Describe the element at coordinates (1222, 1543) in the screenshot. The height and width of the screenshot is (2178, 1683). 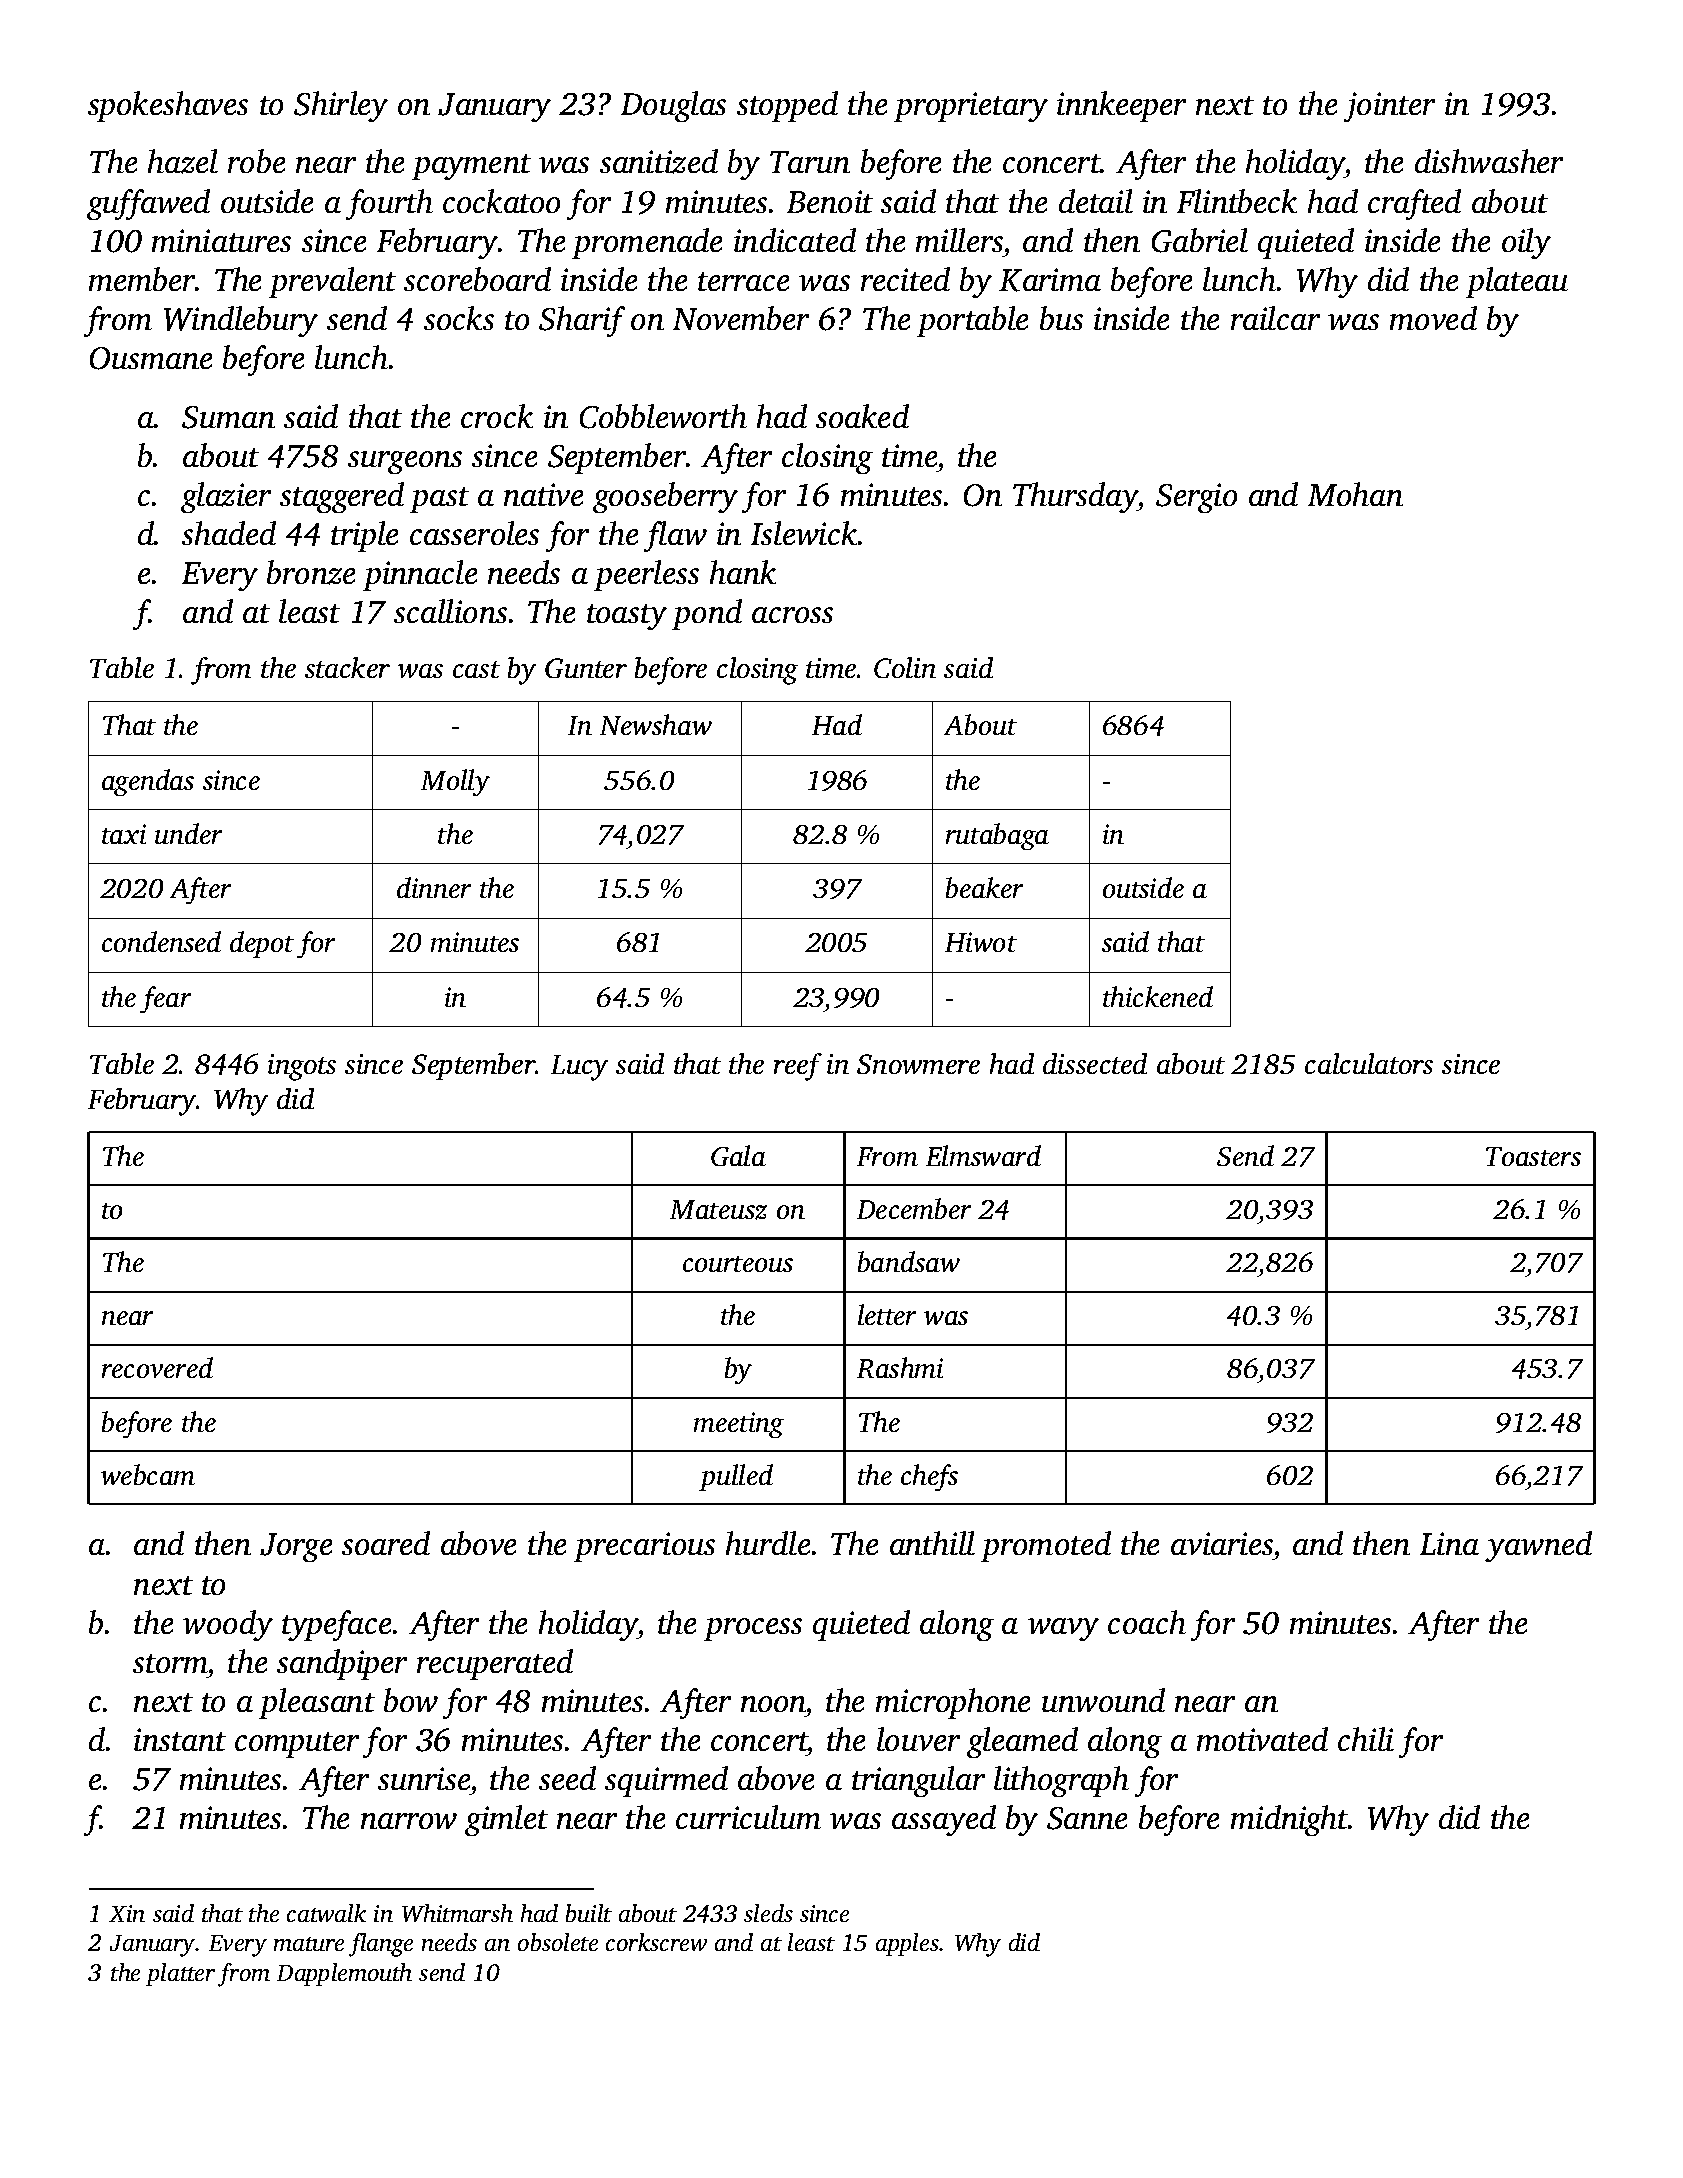
I see `aviaries` at that location.
